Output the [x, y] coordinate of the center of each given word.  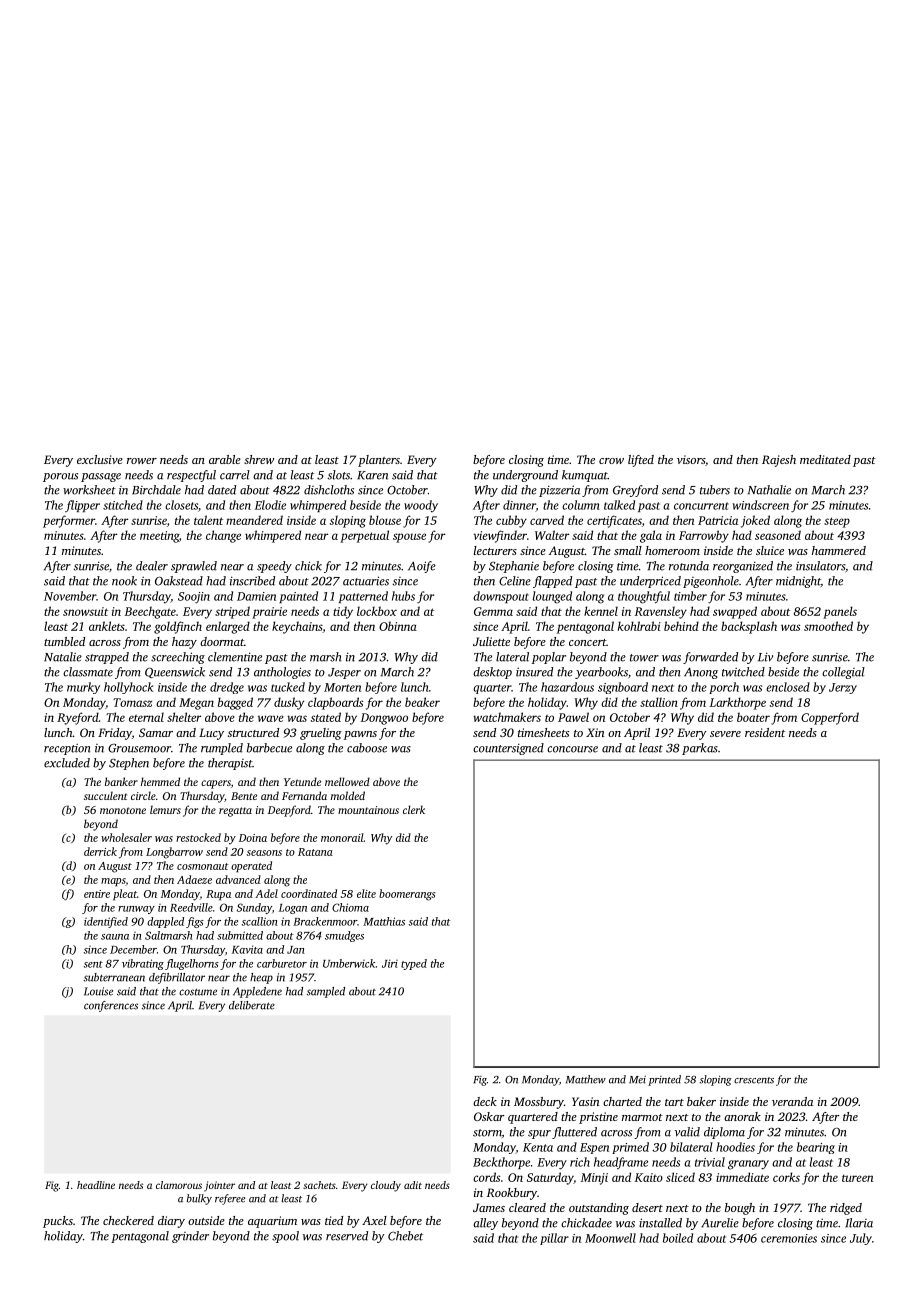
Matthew [586, 1079]
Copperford [830, 718]
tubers [715, 490]
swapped [735, 612]
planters [379, 461]
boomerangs [407, 895]
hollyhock [128, 688]
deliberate [252, 1005]
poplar [549, 658]
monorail [342, 837]
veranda [792, 1101]
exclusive [100, 459]
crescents [754, 1080]
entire [97, 894]
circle [143, 795]
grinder [190, 1237]
